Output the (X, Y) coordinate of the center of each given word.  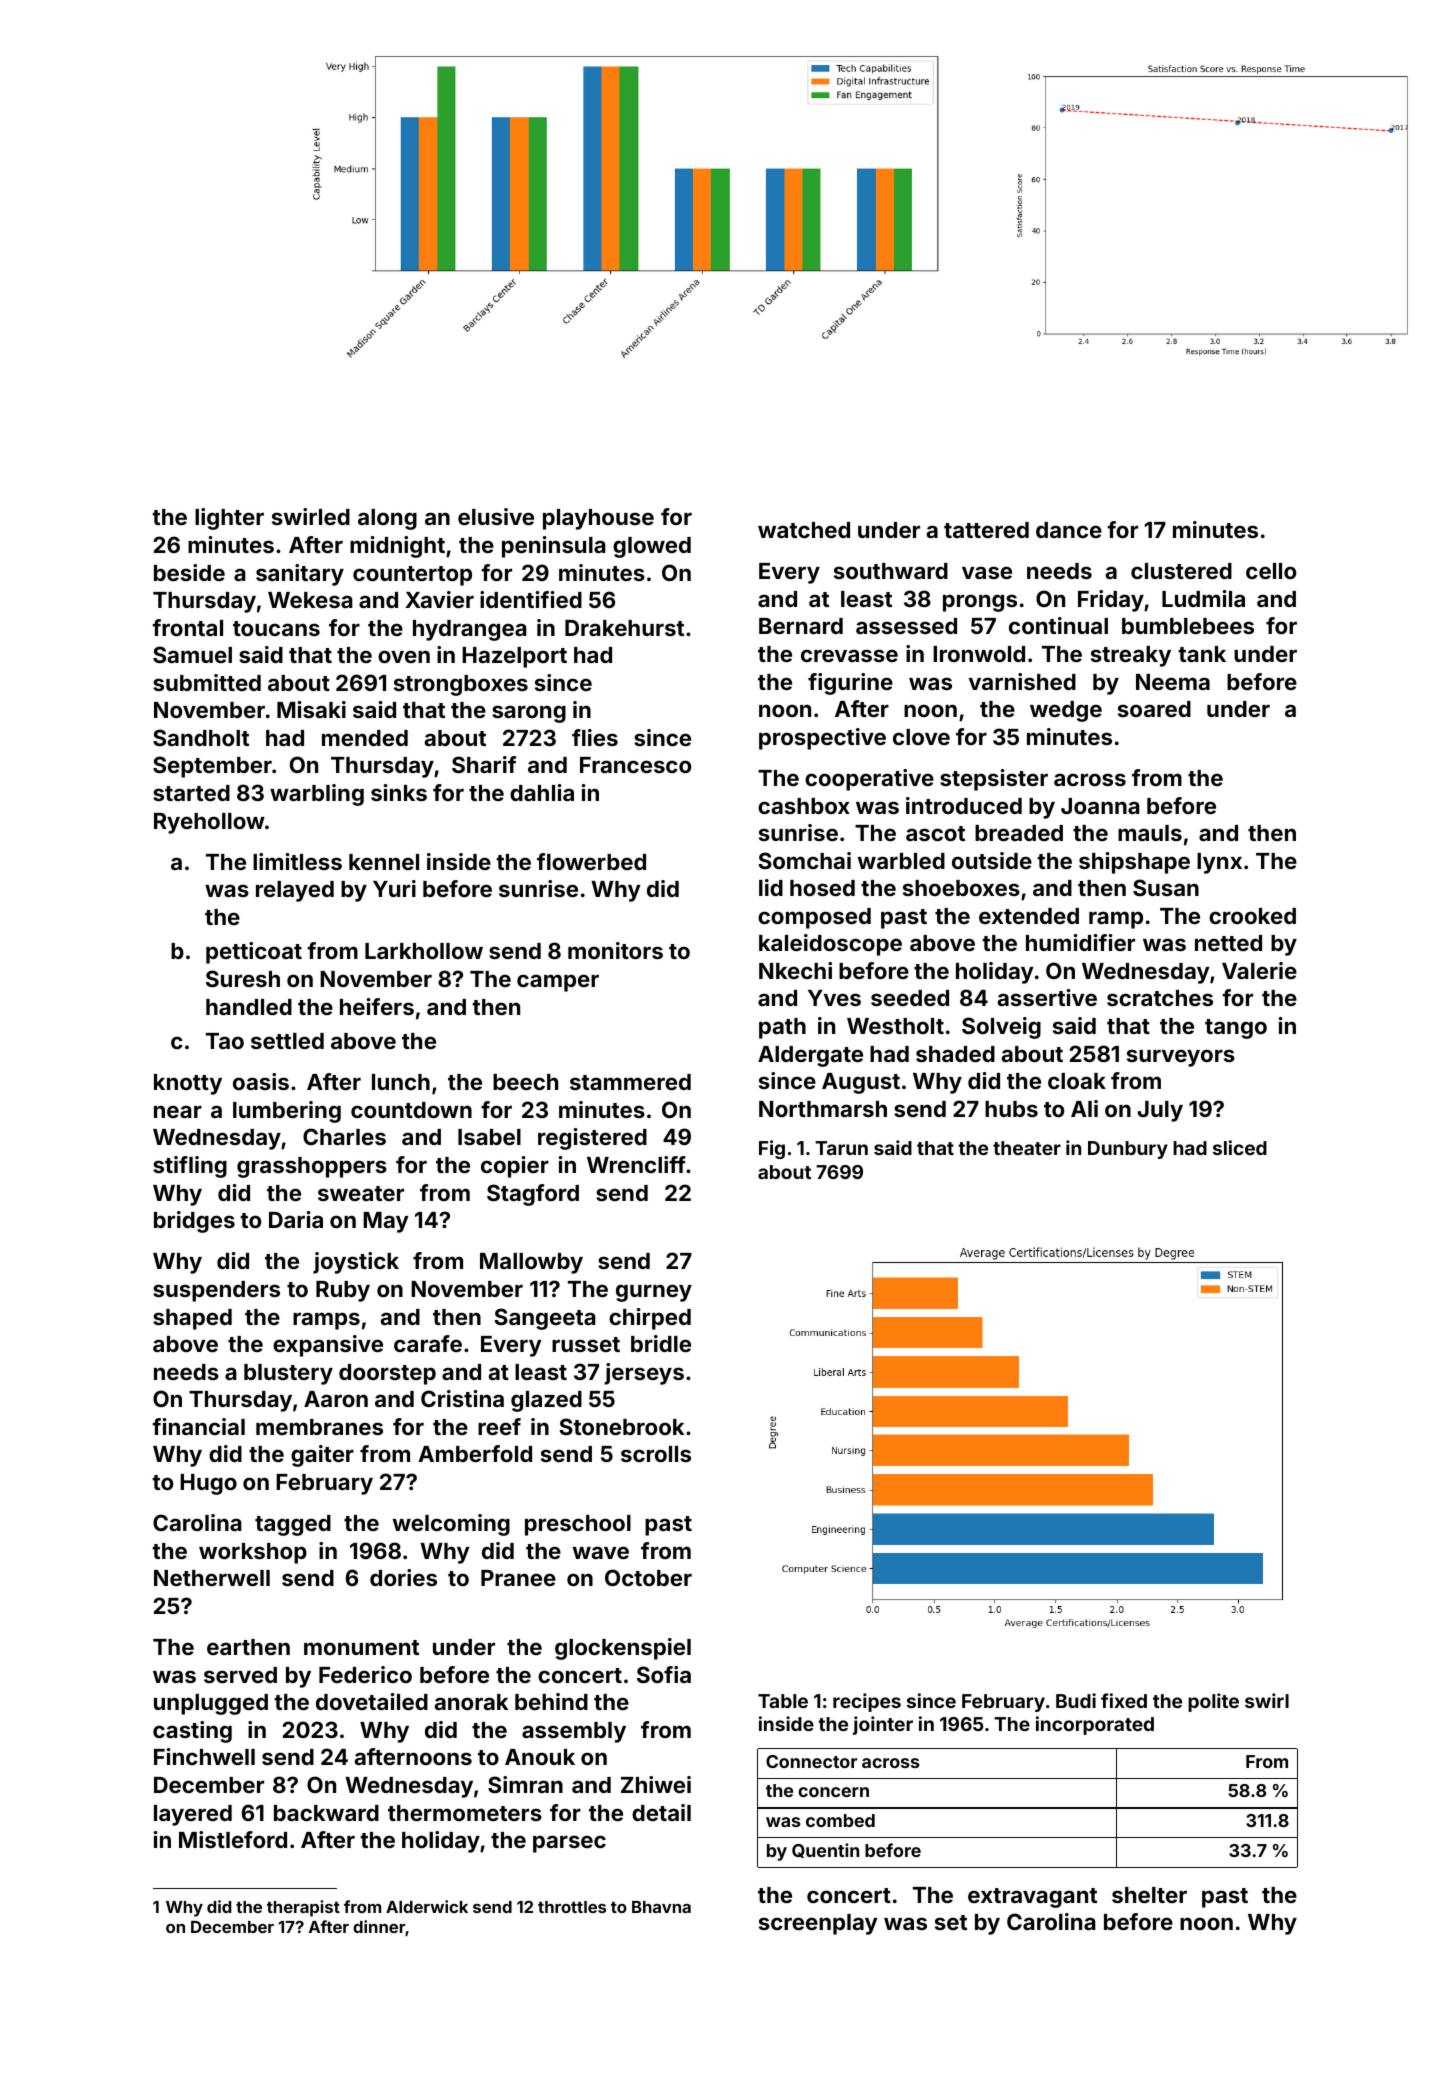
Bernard (801, 626)
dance (1069, 530)
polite (1213, 1702)
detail (661, 1812)
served (240, 1675)
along (387, 519)
